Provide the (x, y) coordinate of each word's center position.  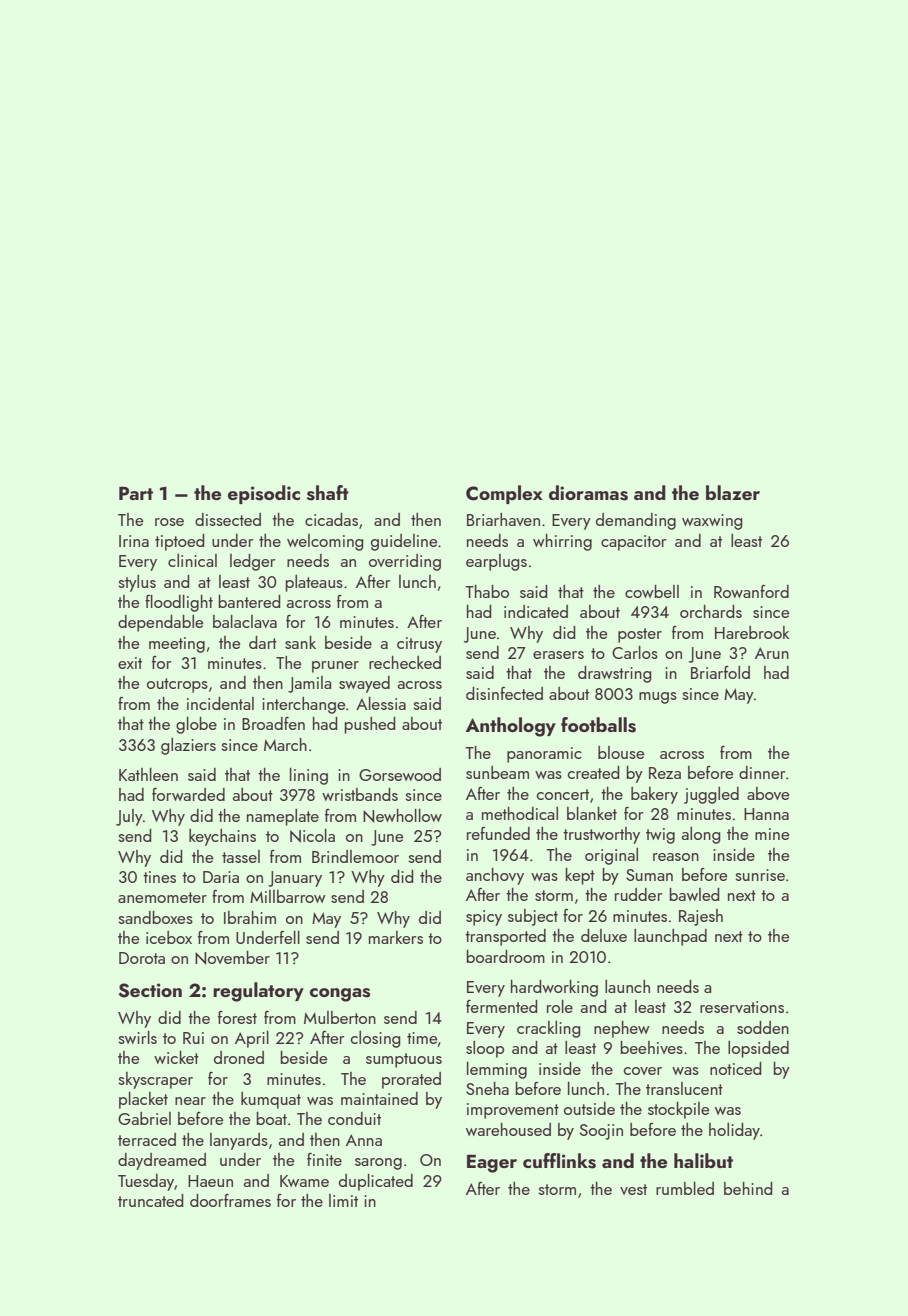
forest (237, 1017)
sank (300, 642)
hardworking (554, 988)
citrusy (419, 645)
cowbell (652, 591)
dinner (762, 772)
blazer (733, 492)
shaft (328, 493)
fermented (502, 1006)
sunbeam (497, 772)
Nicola (312, 836)
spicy (484, 918)
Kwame (304, 1181)
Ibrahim (250, 917)
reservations (742, 1007)
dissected (228, 519)
